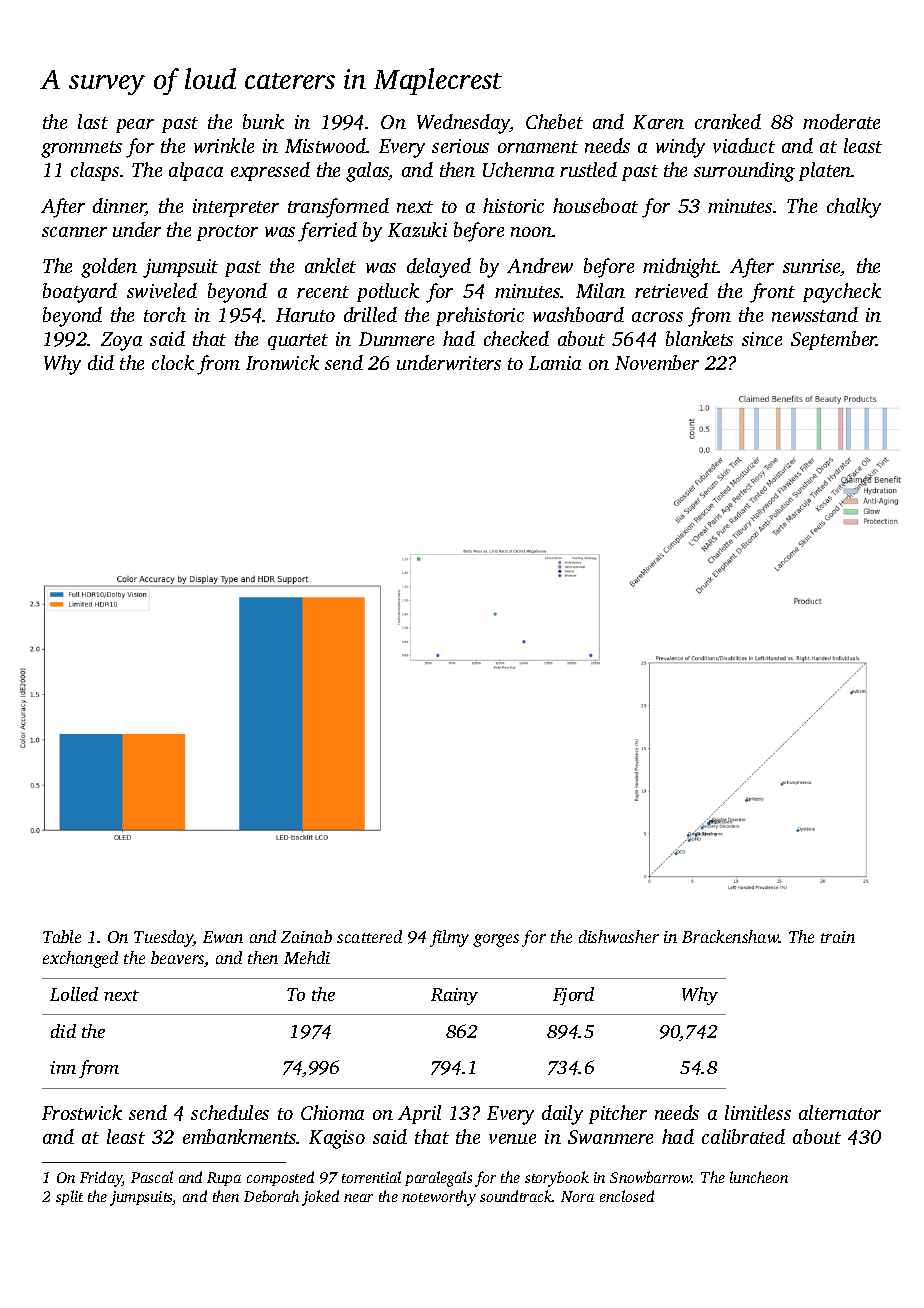  What do you see at coordinates (555, 363) in the page?
I see `Lamia` at bounding box center [555, 363].
